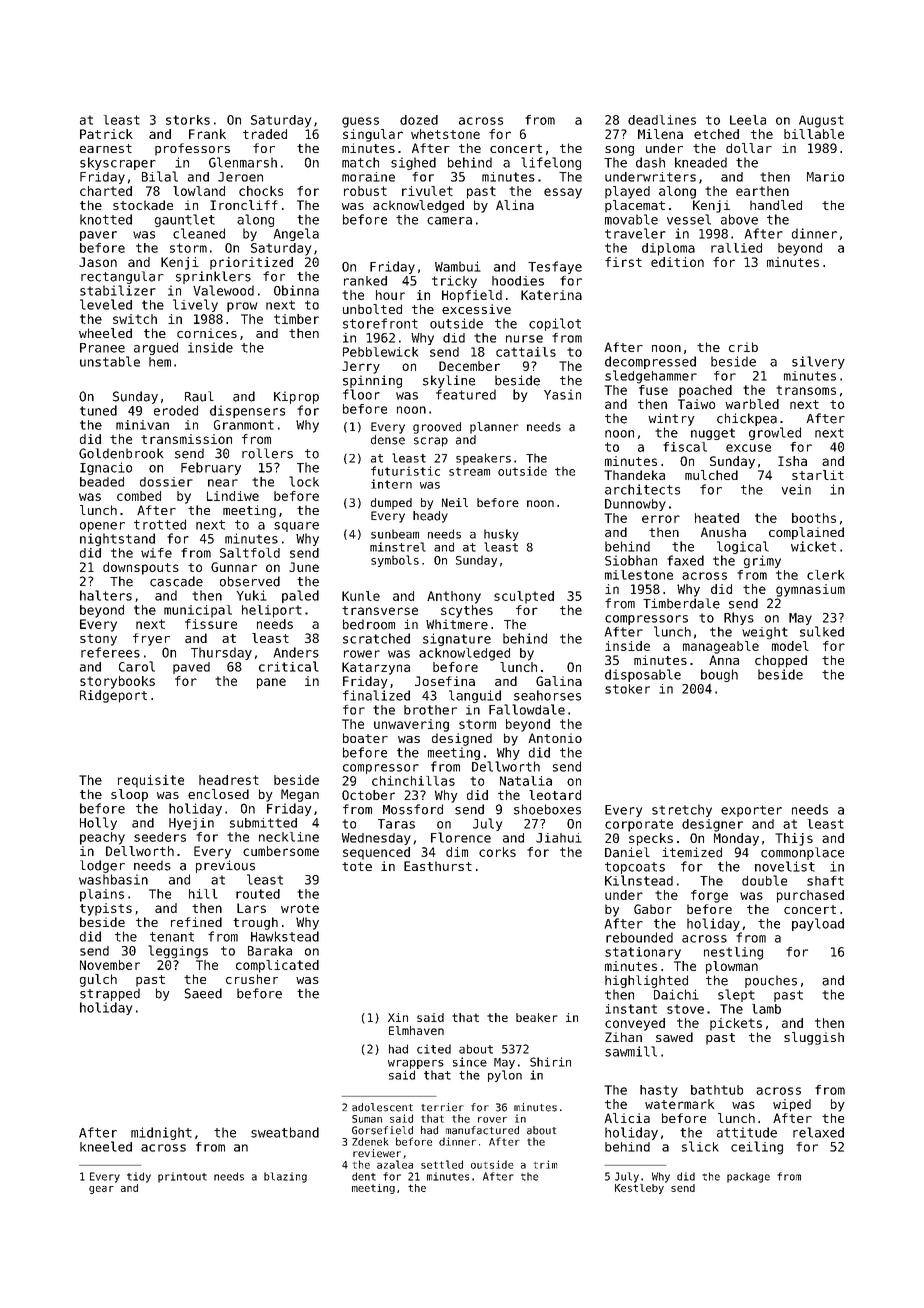  I want to click on Alicia, so click(627, 1118).
